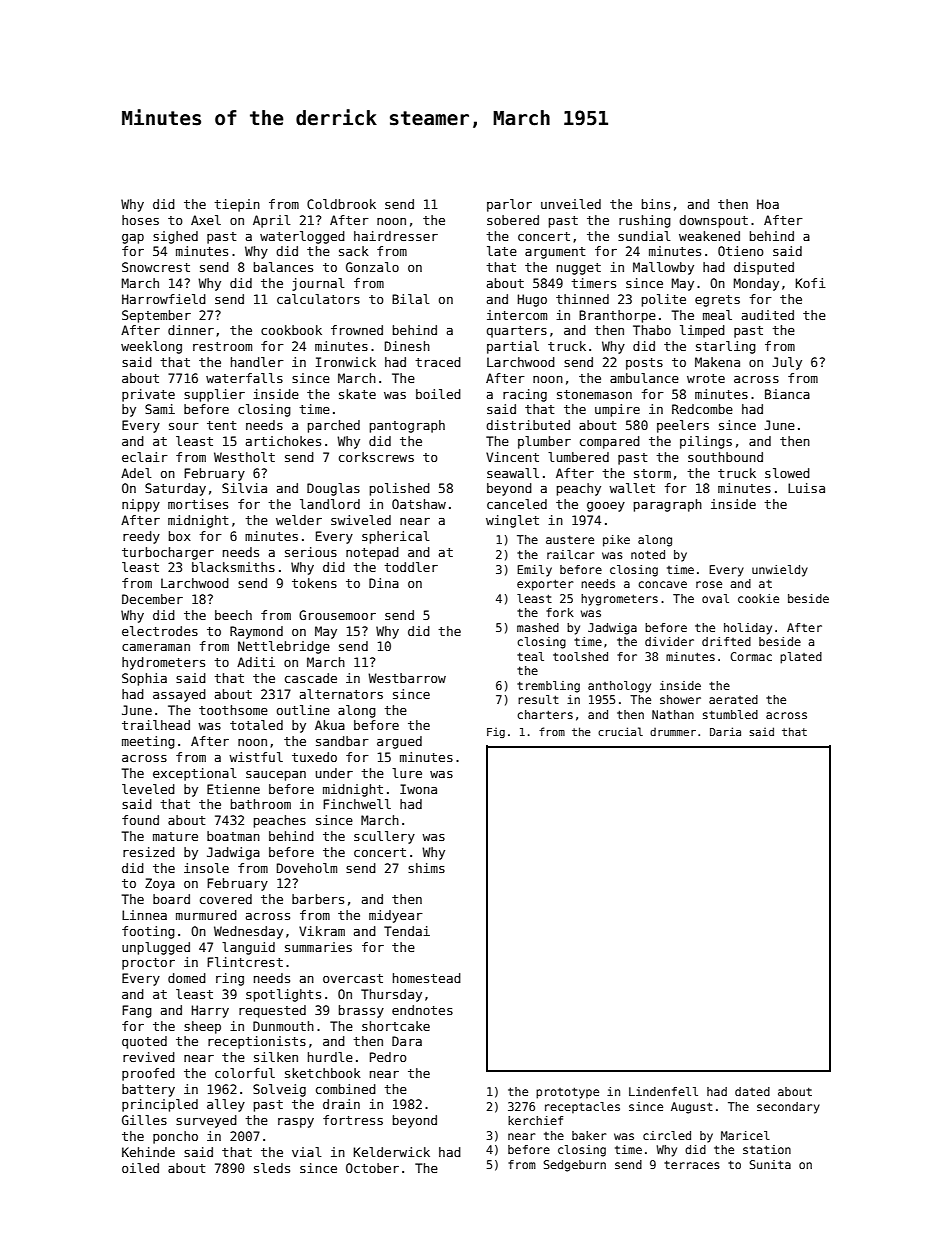 This page has height=1233, width=952. What do you see at coordinates (411, 567) in the page?
I see `toddler` at bounding box center [411, 567].
